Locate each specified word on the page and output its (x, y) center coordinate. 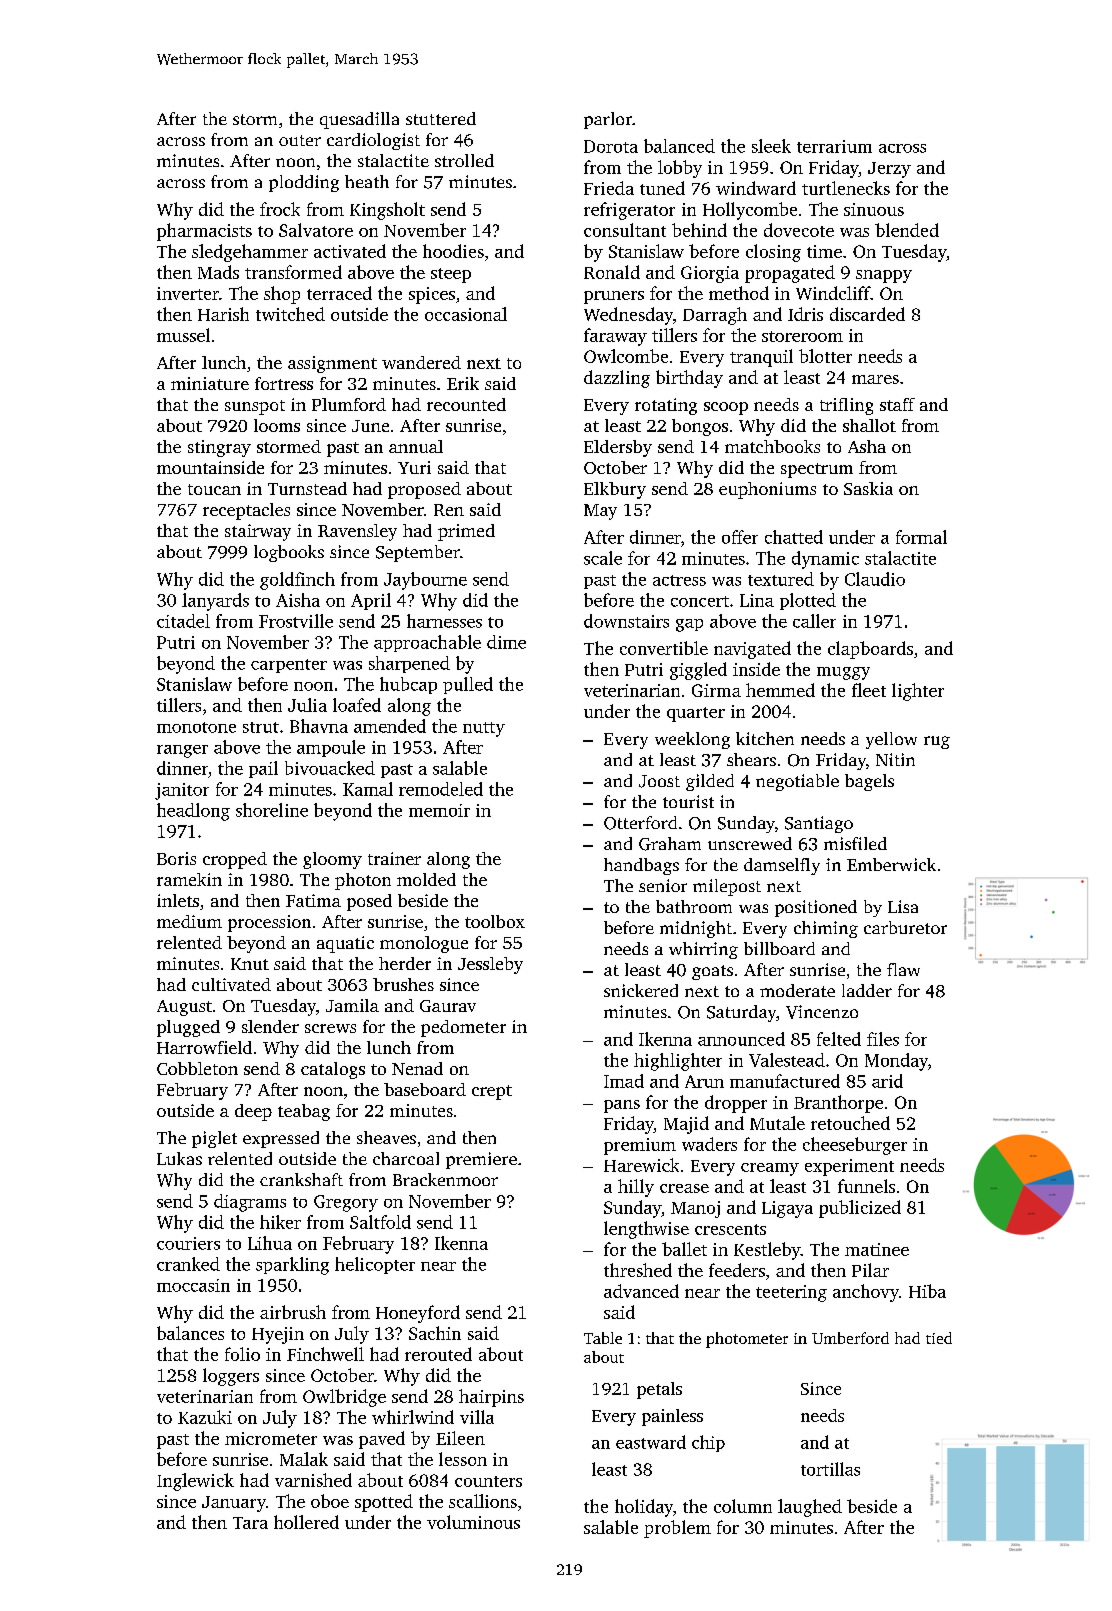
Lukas (179, 1158)
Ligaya (787, 1209)
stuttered (441, 118)
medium (189, 921)
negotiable (797, 782)
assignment (332, 364)
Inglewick (195, 1482)
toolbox (495, 921)
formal (921, 537)
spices (432, 295)
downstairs (626, 621)
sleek (771, 146)
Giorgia (710, 274)
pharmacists (204, 232)
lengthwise (646, 1230)
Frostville (296, 621)
